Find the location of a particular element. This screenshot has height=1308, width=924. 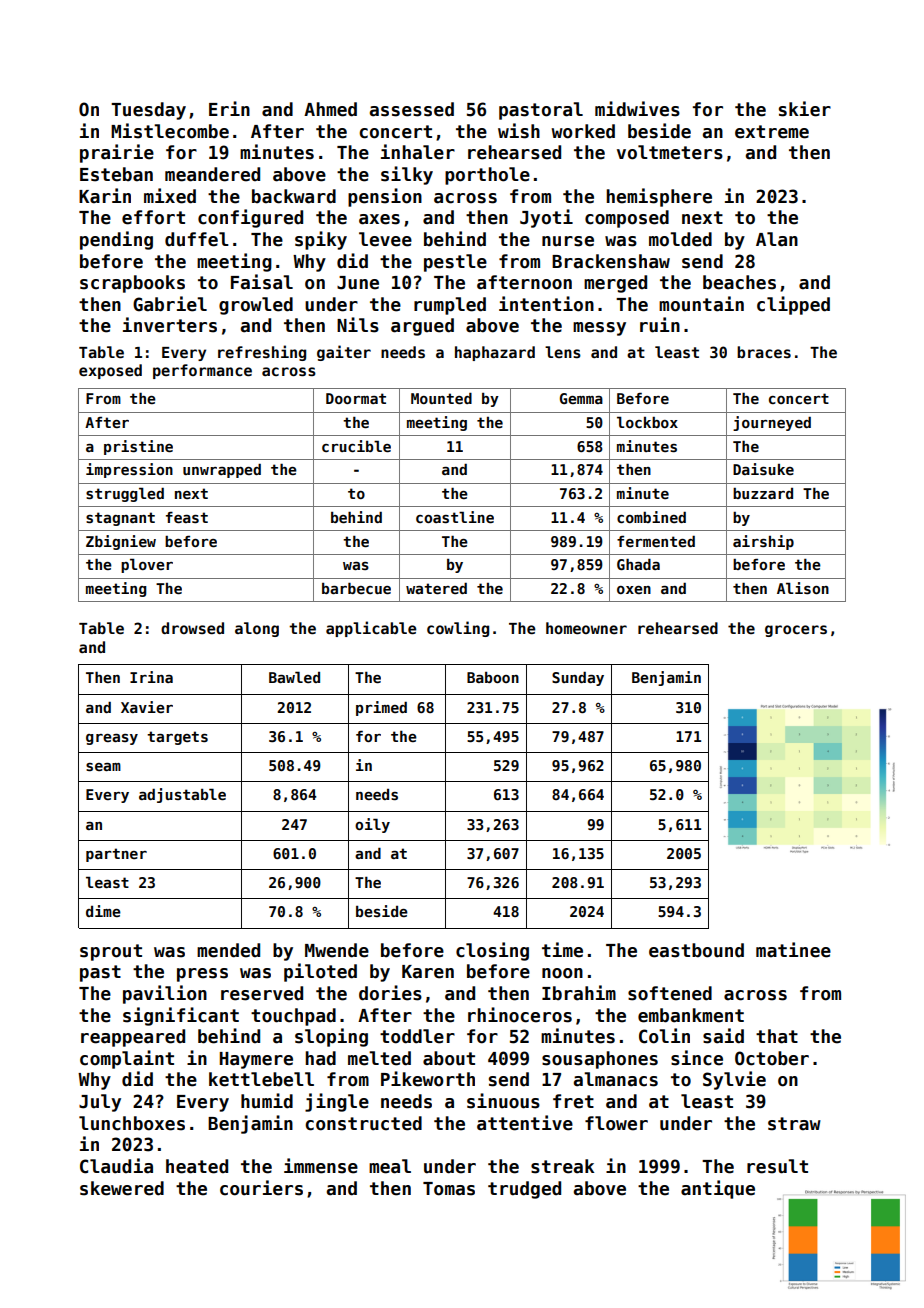

antique is located at coordinates (718, 1189).
